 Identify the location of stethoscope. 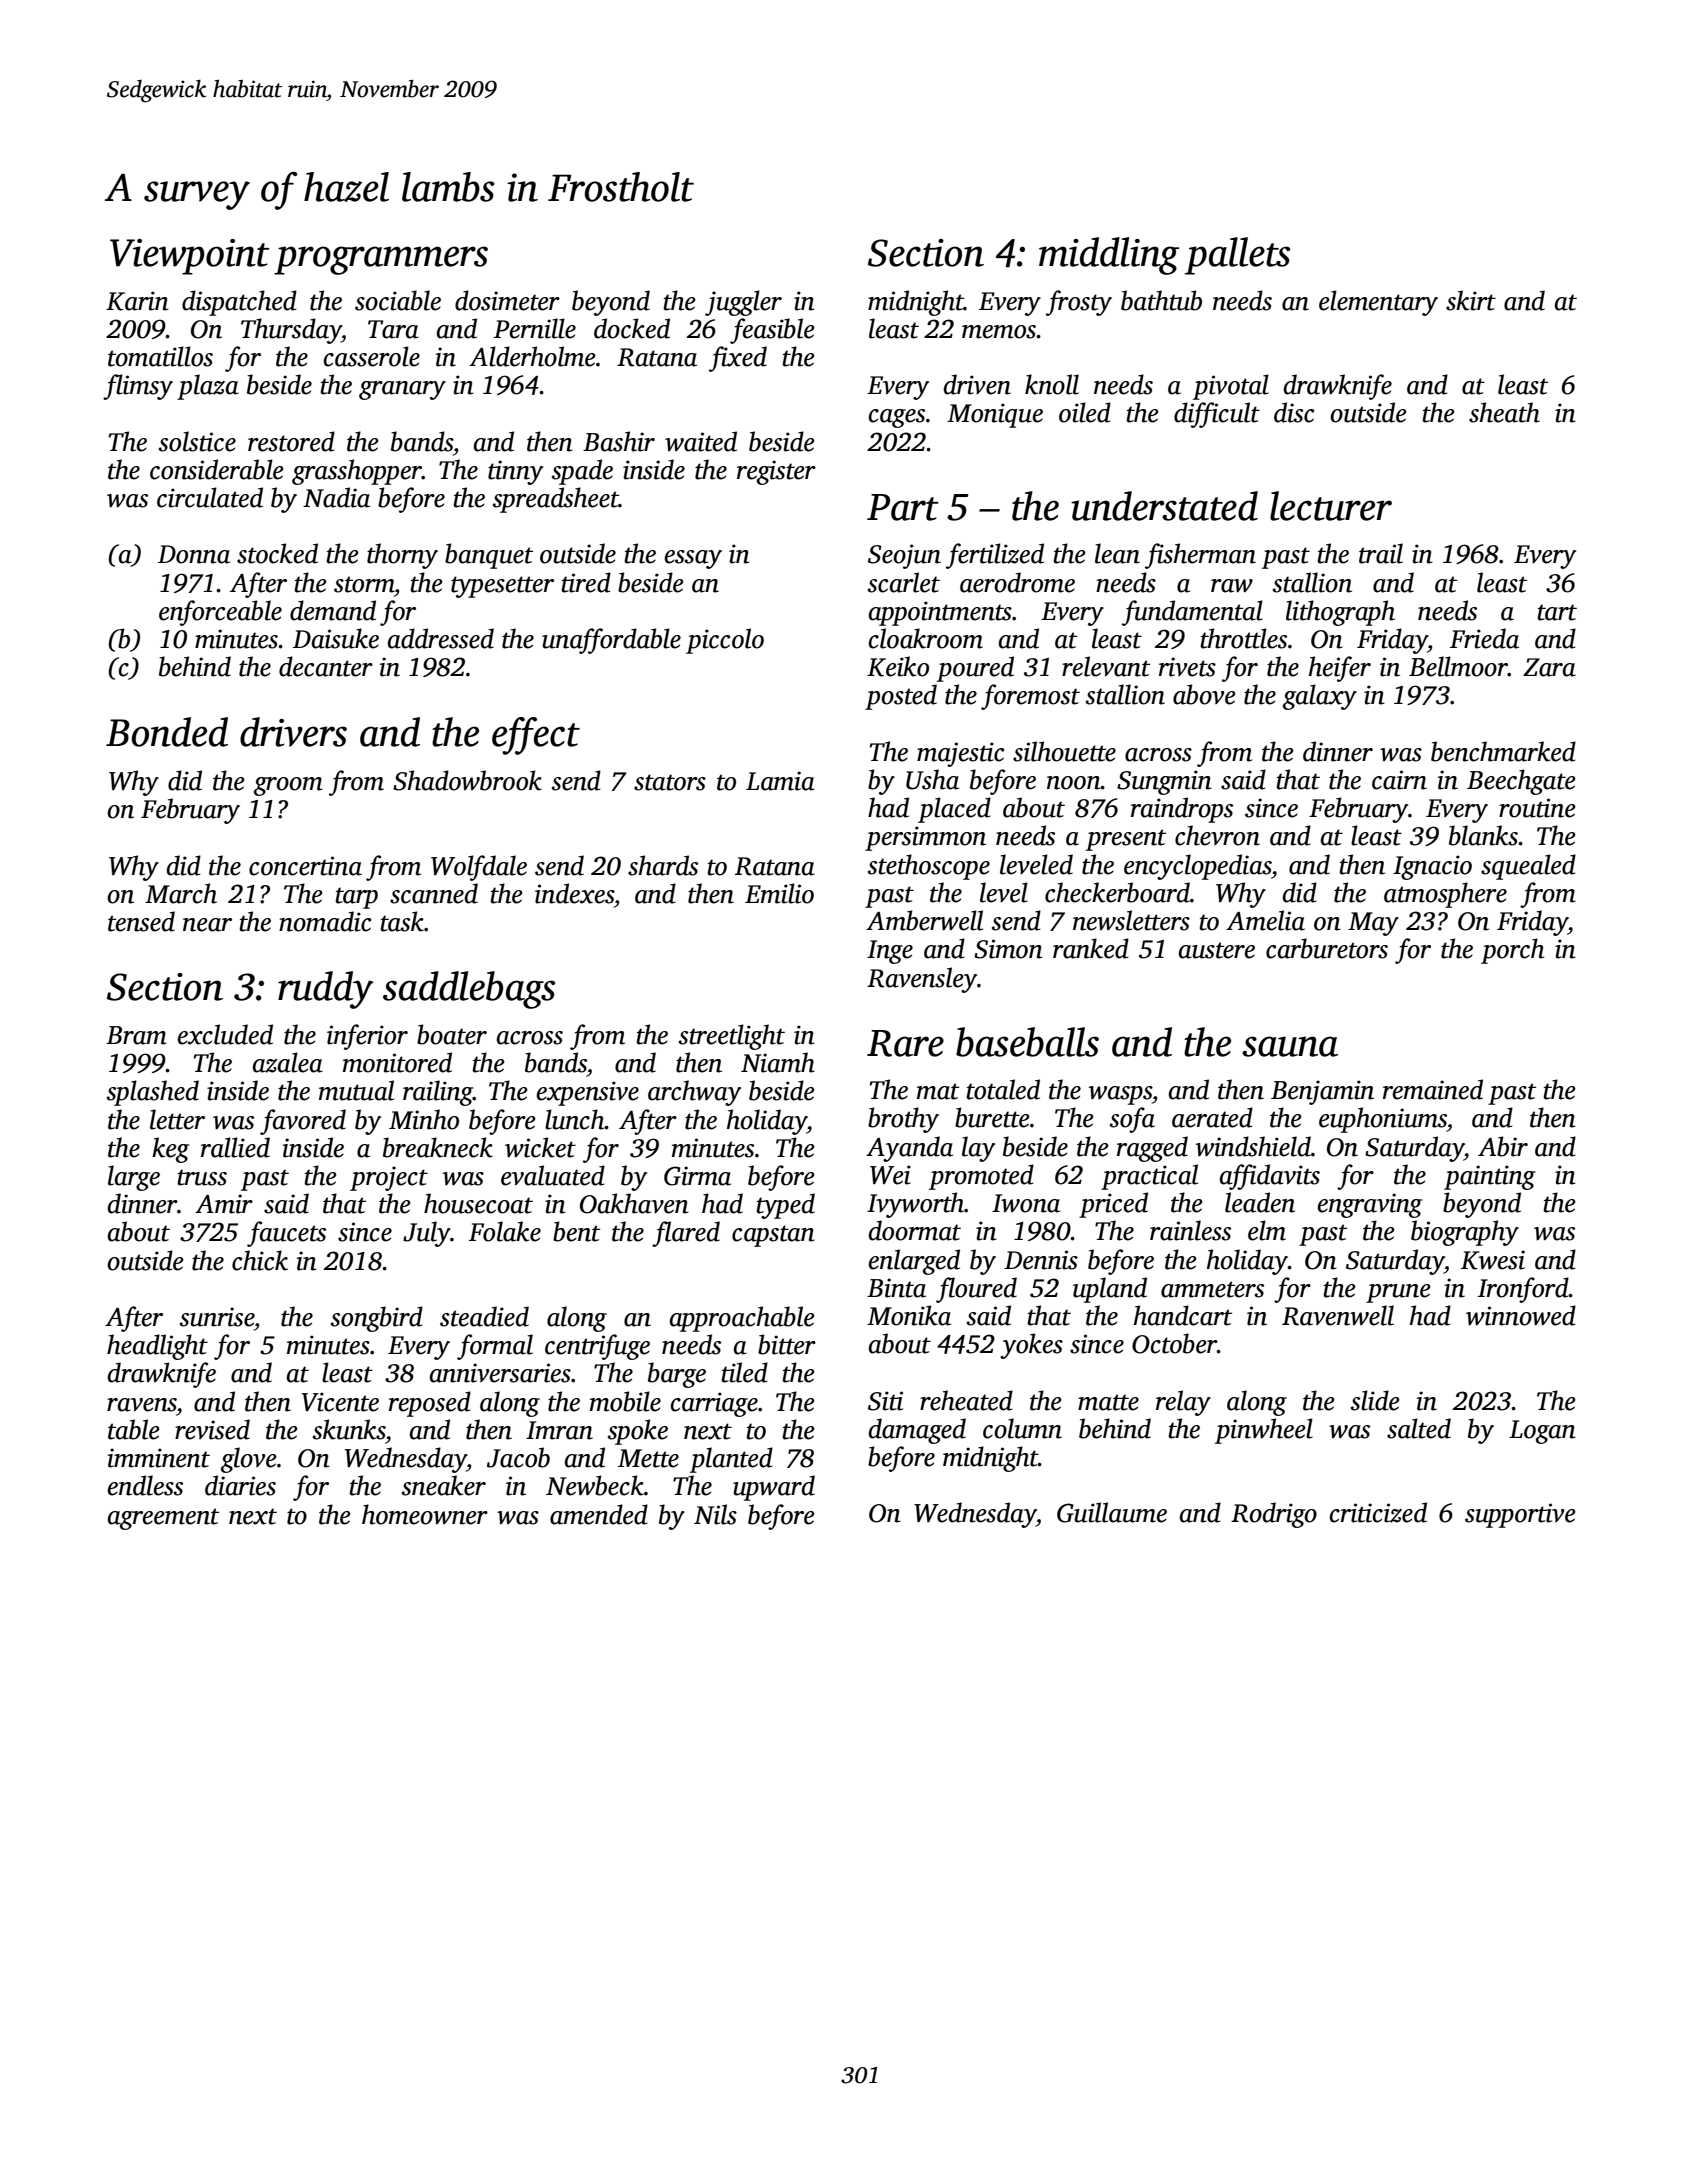
(929, 867).
